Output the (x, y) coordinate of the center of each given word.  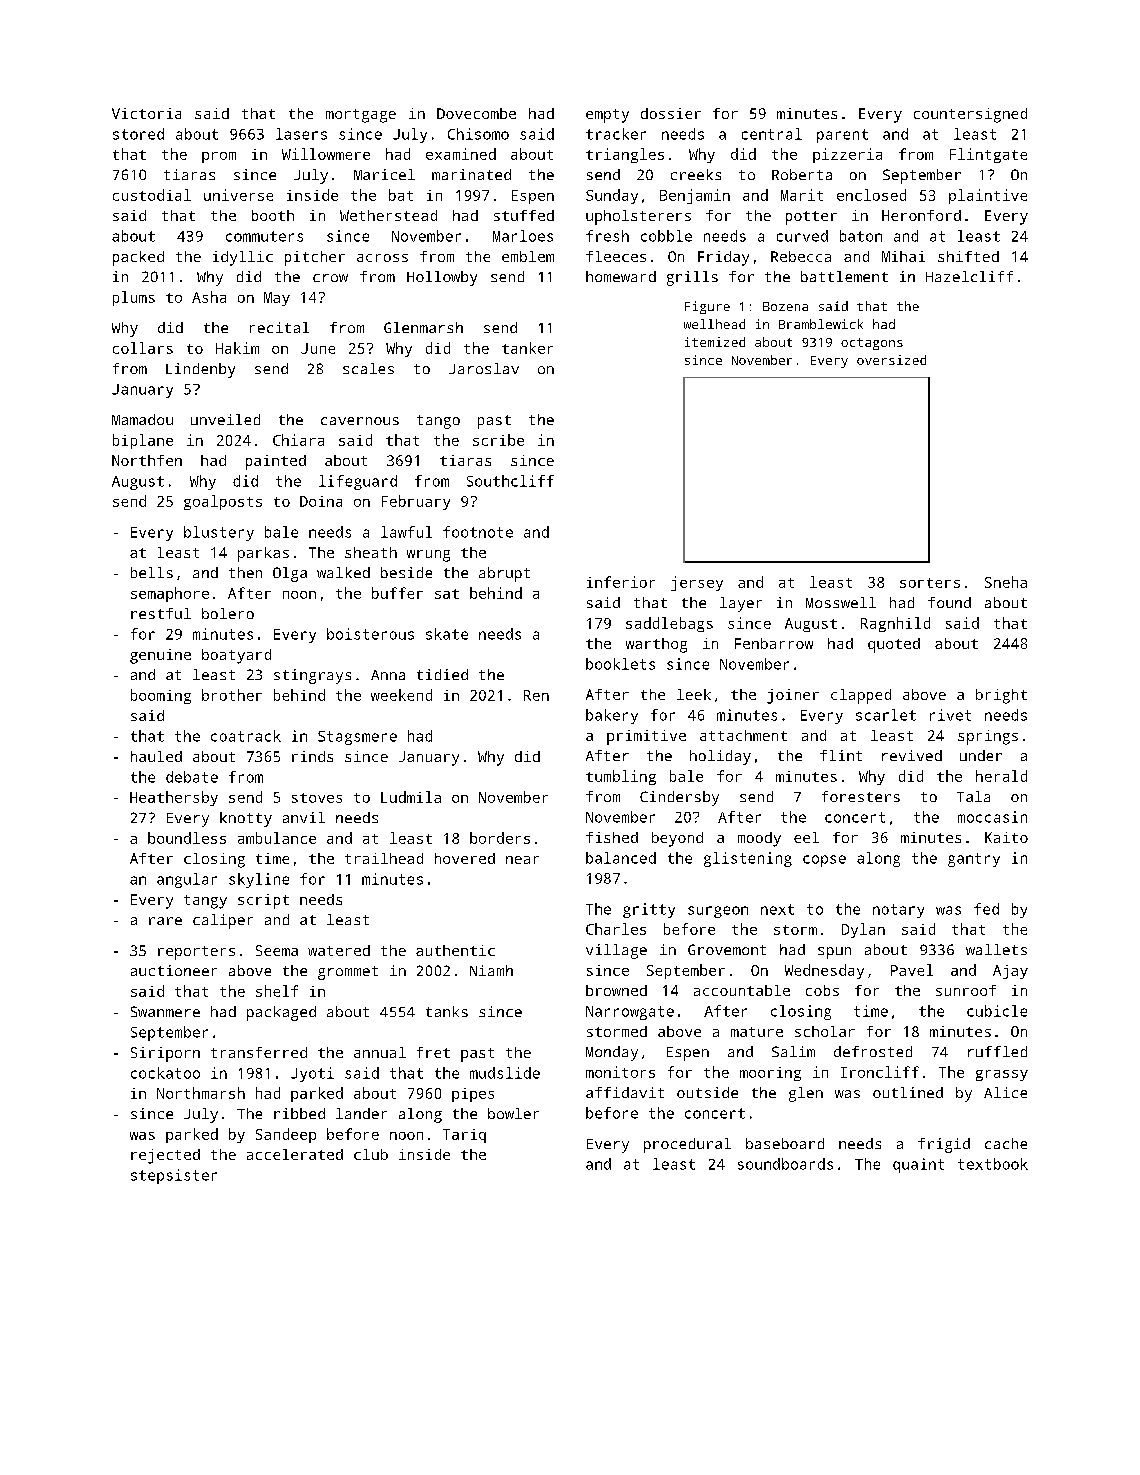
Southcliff (510, 481)
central (772, 134)
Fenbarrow (774, 643)
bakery (612, 716)
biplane (143, 441)
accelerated (295, 1154)
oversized (891, 360)
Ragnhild (895, 624)
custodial (152, 195)
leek (694, 694)
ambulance (277, 838)
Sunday (612, 196)
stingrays (312, 676)
